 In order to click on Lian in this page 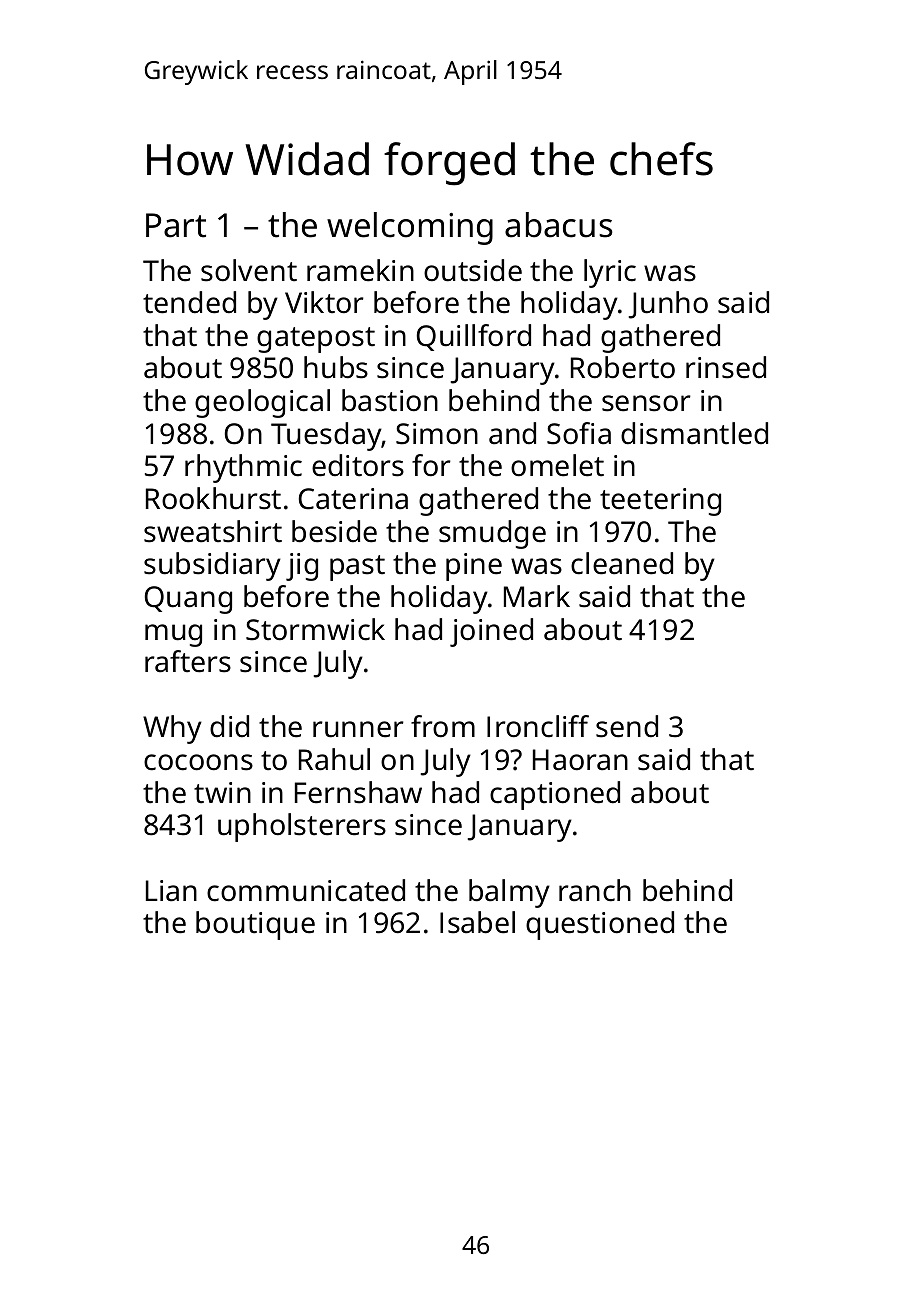, I will do `click(171, 891)`.
